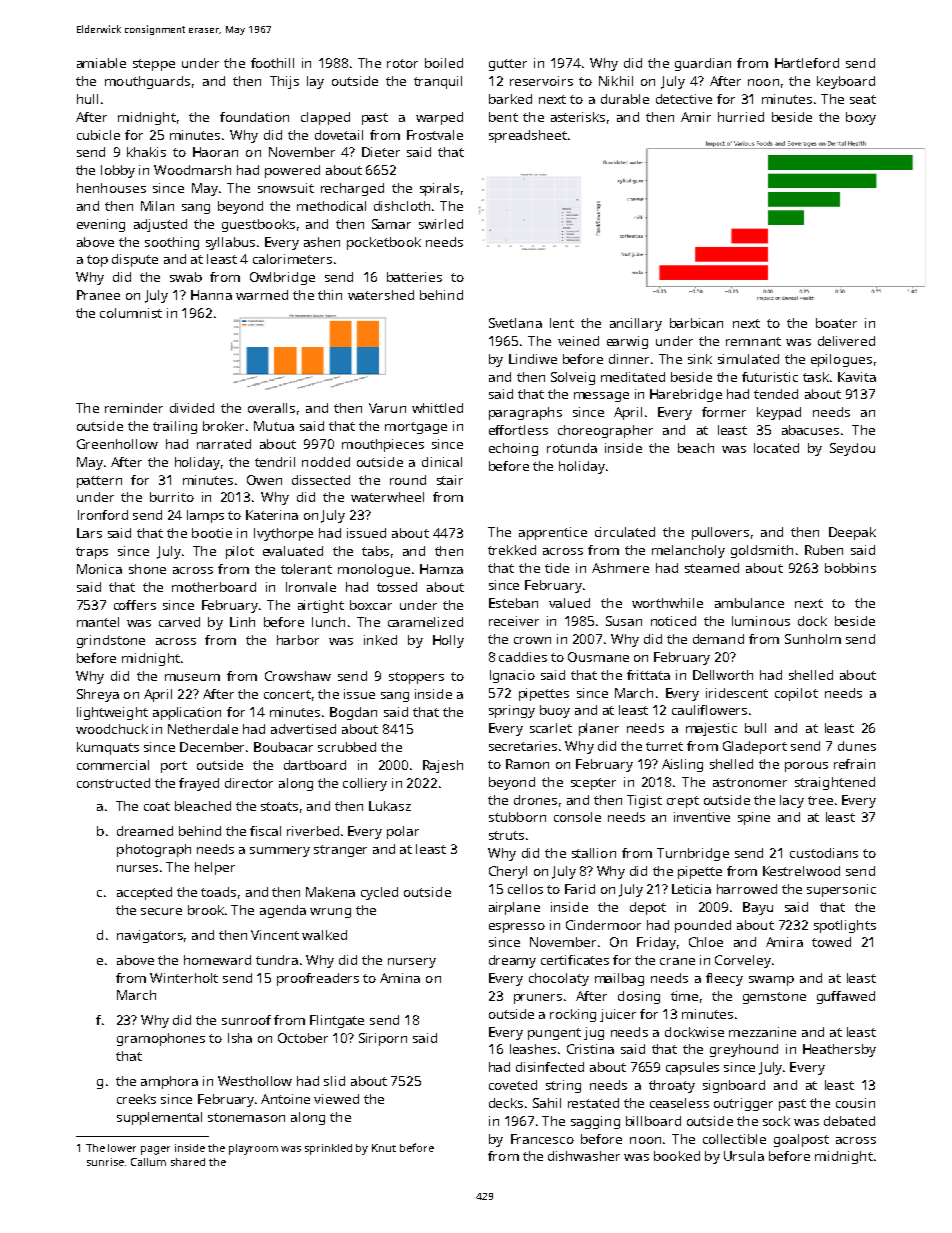 The height and width of the image is (1233, 952). I want to click on toads, so click(218, 892).
